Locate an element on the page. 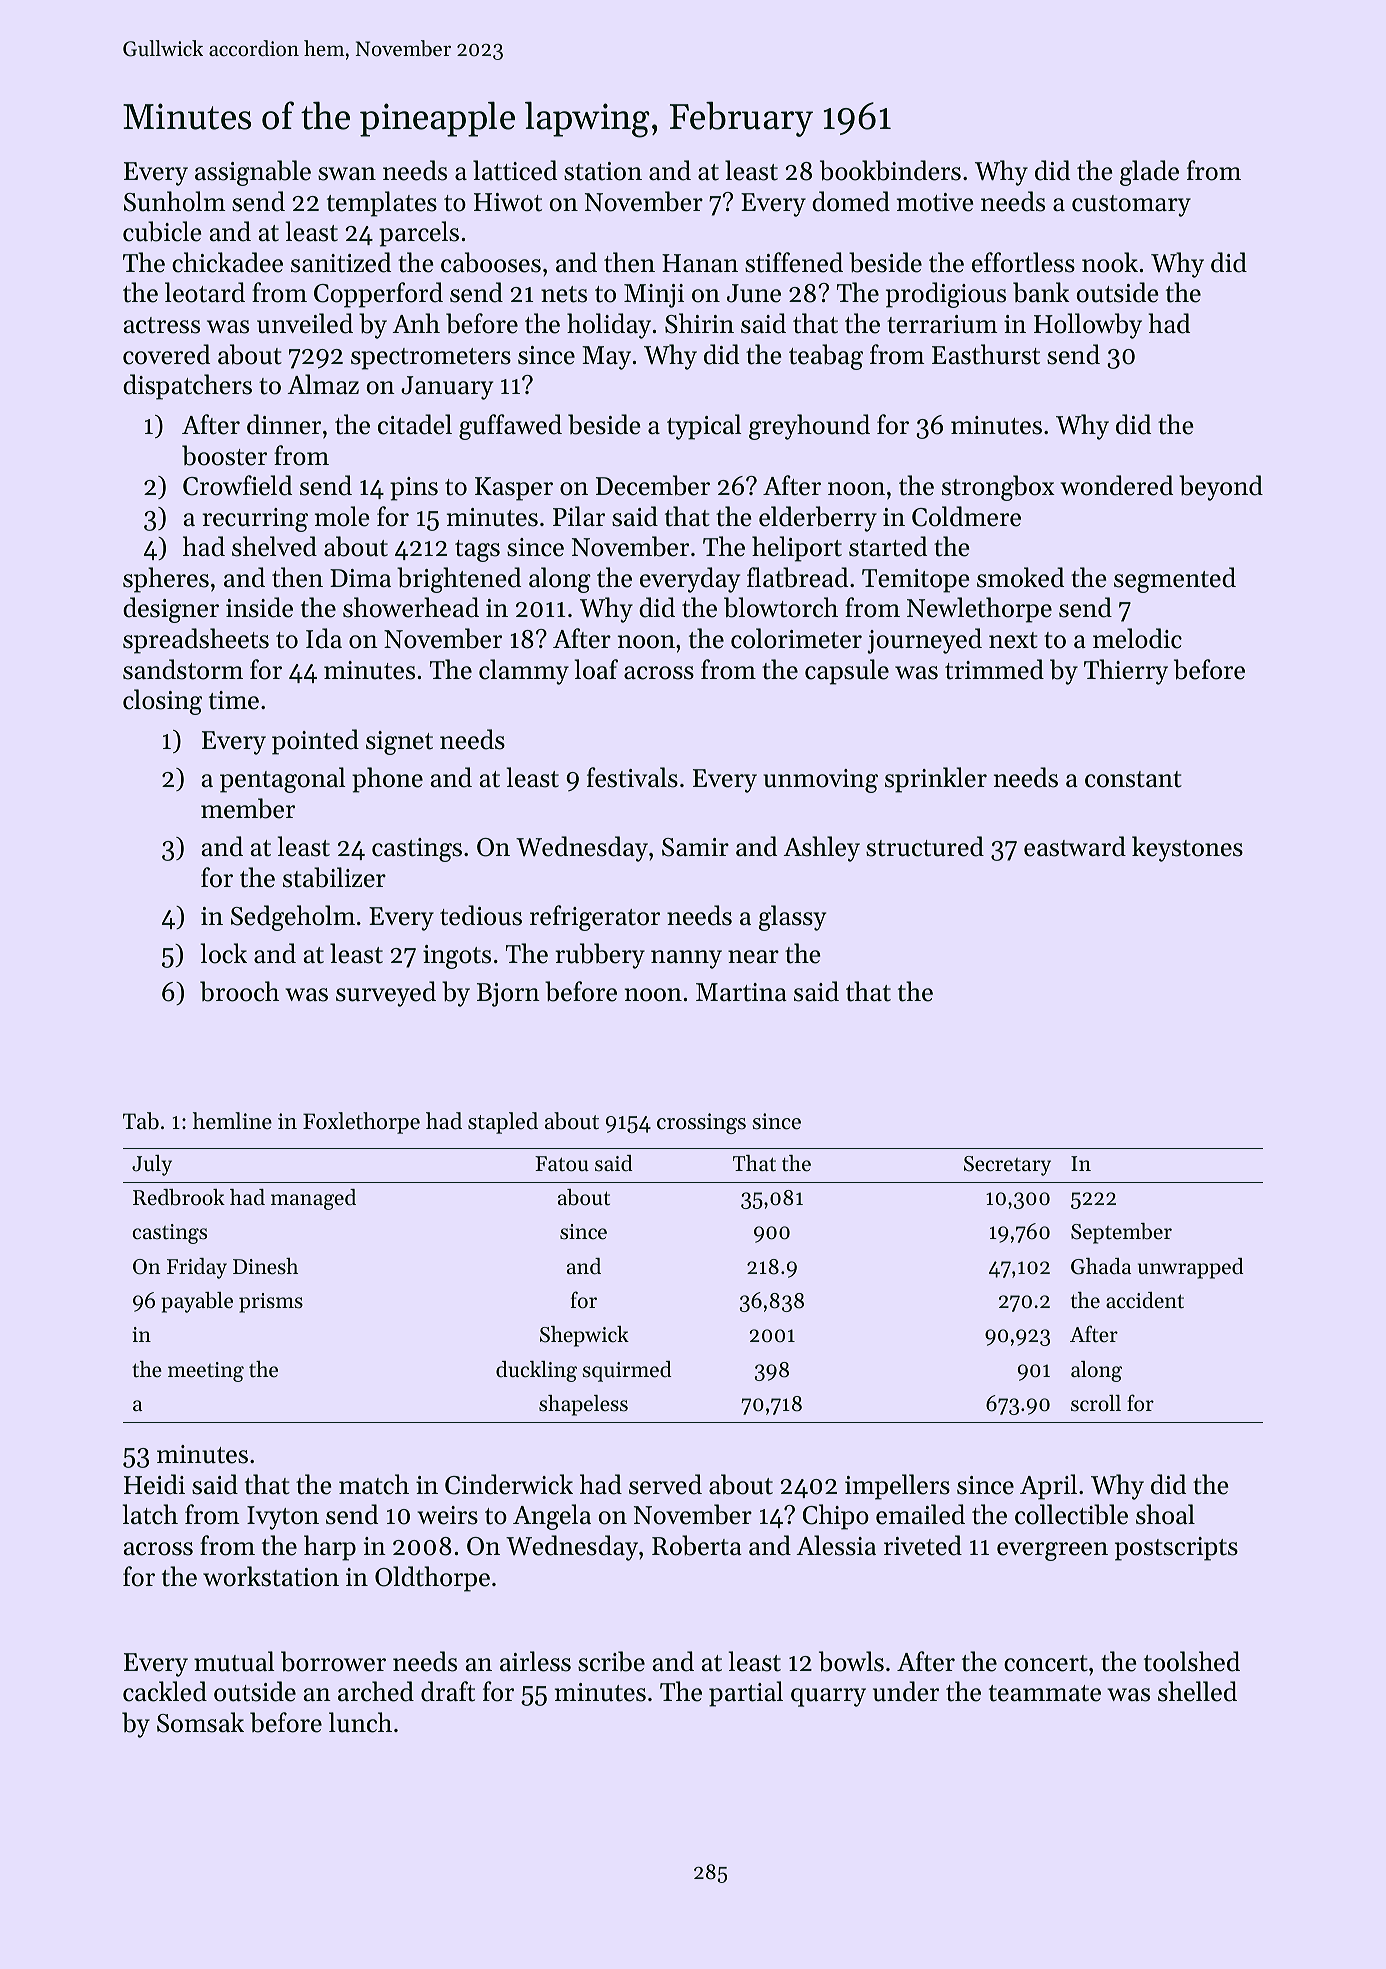 Image resolution: width=1386 pixels, height=1969 pixels. loaf is located at coordinates (596, 669).
